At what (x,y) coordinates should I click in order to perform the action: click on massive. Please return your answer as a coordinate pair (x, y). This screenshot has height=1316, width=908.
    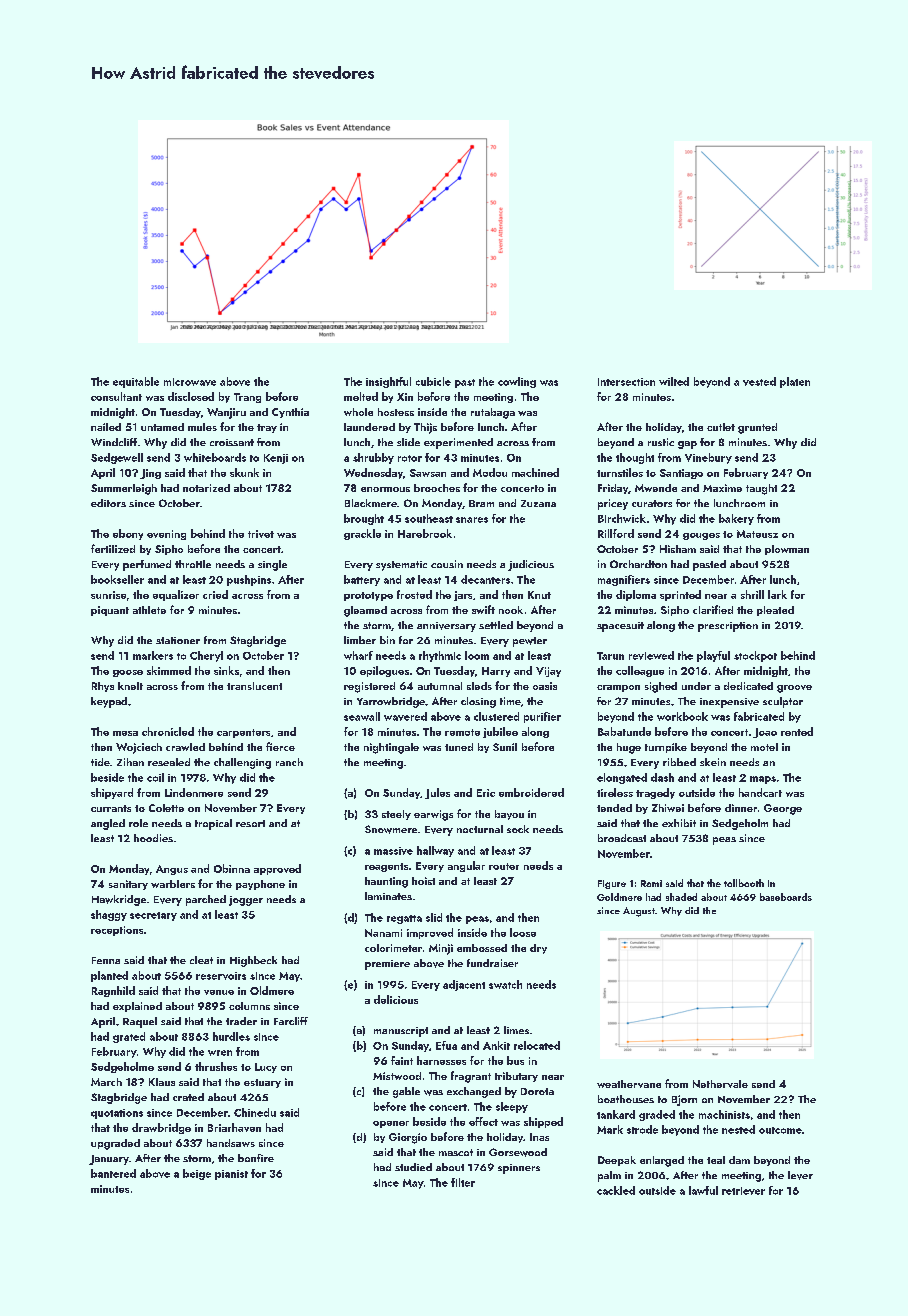
    Looking at the image, I should click on (393, 851).
